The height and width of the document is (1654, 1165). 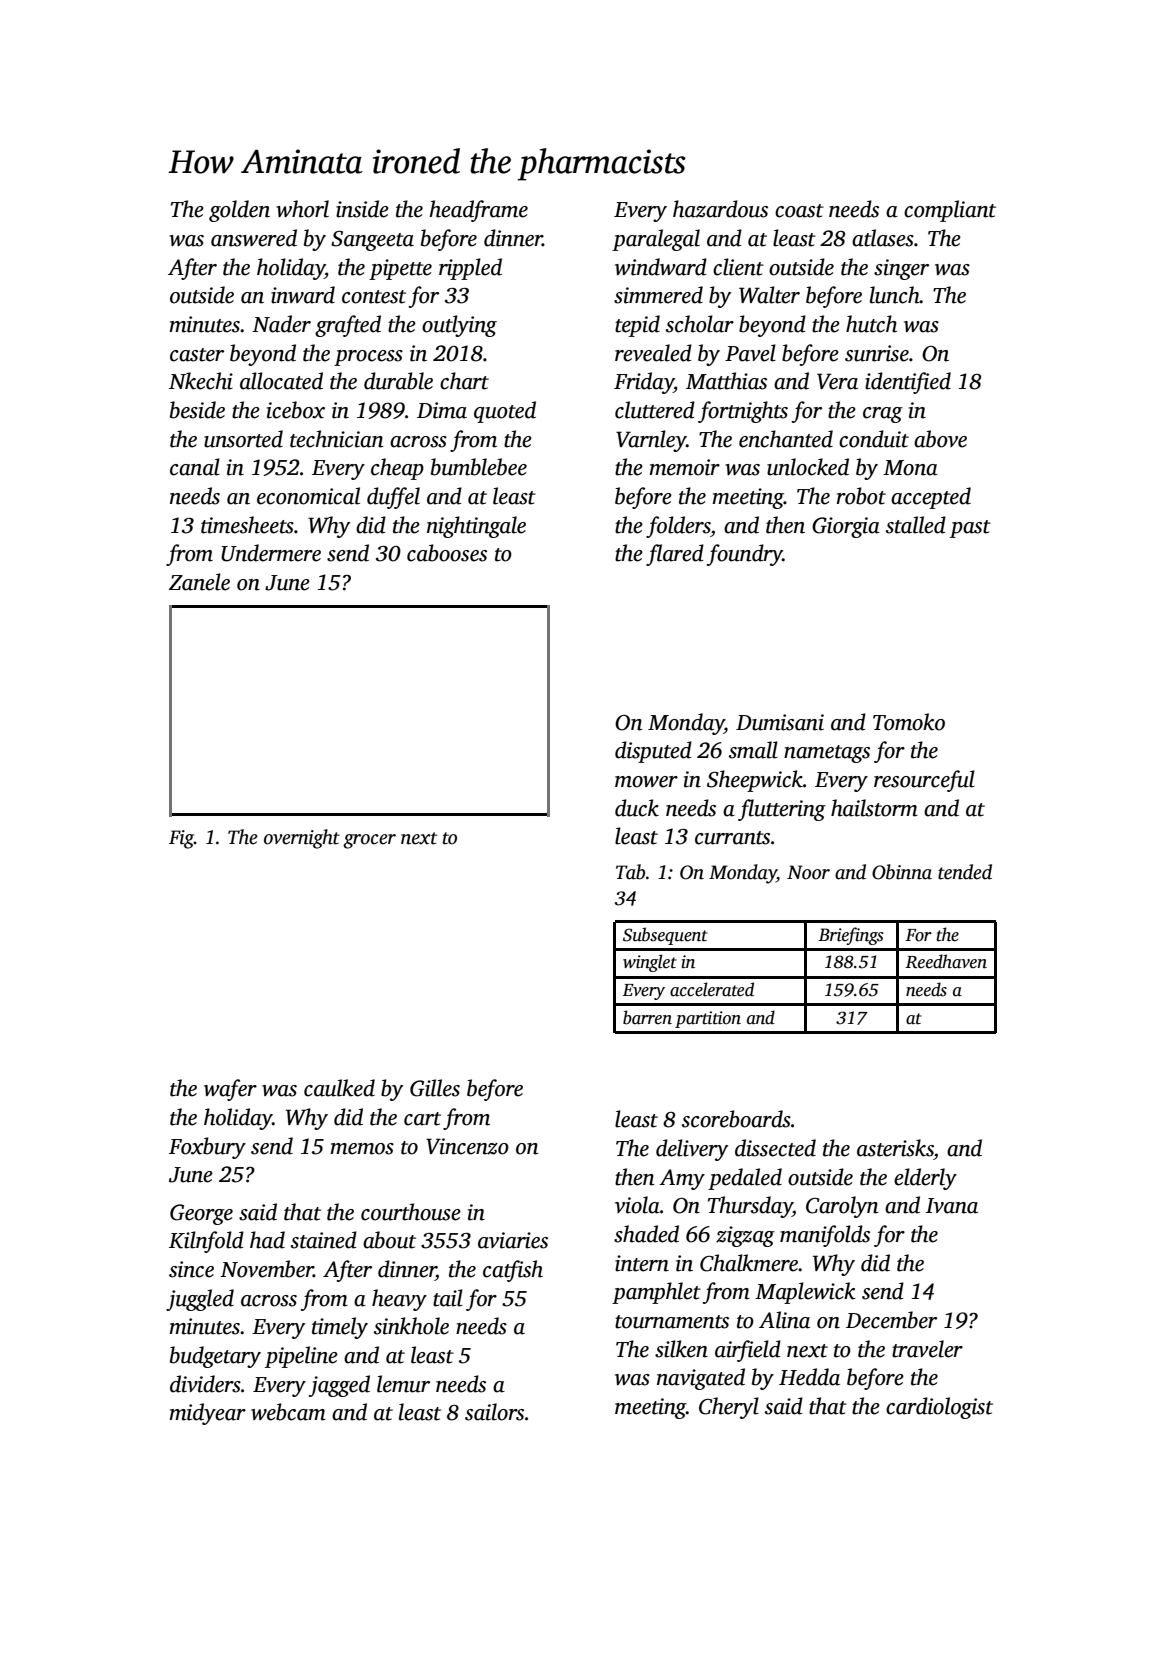 What do you see at coordinates (302, 839) in the document?
I see `overnight` at bounding box center [302, 839].
